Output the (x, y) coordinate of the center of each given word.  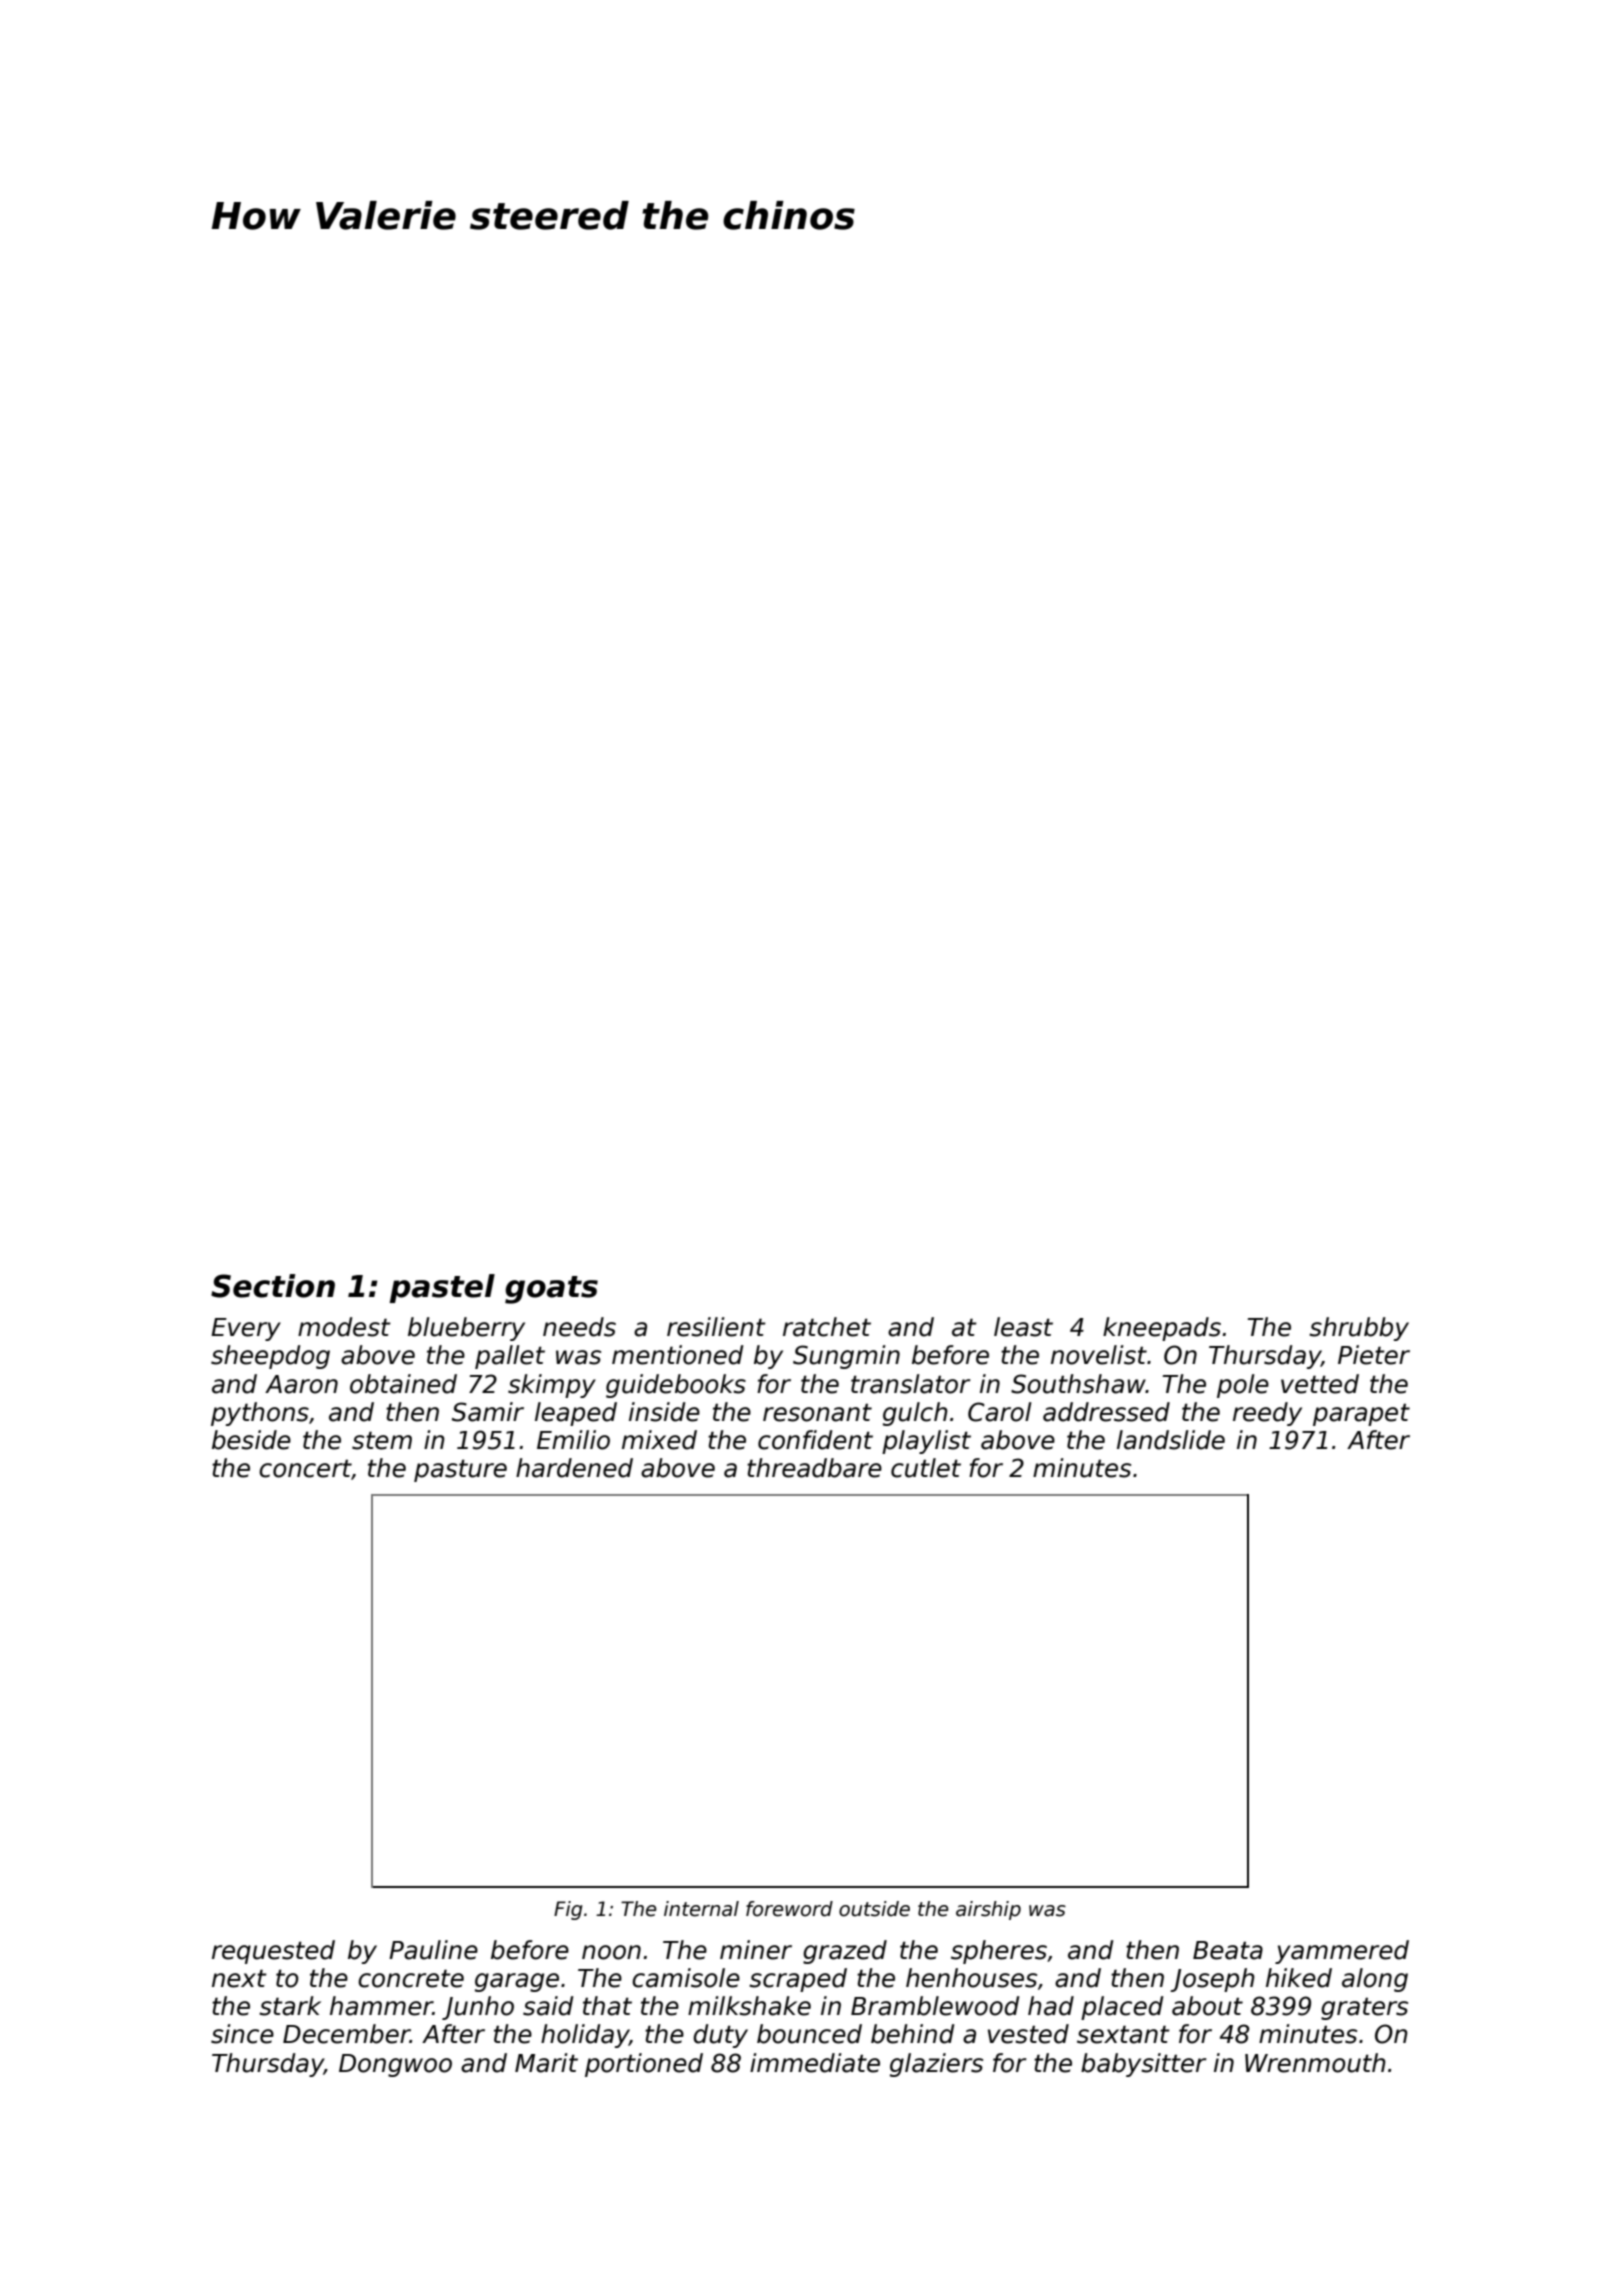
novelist (1099, 1355)
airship (988, 1910)
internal (701, 1909)
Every (246, 1329)
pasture (460, 1470)
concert (305, 1468)
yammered (1342, 1952)
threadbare (814, 1468)
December (346, 2034)
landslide (1171, 1440)
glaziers (936, 2065)
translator (911, 1384)
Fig (568, 1910)
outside (874, 1909)
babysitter (1144, 2065)
